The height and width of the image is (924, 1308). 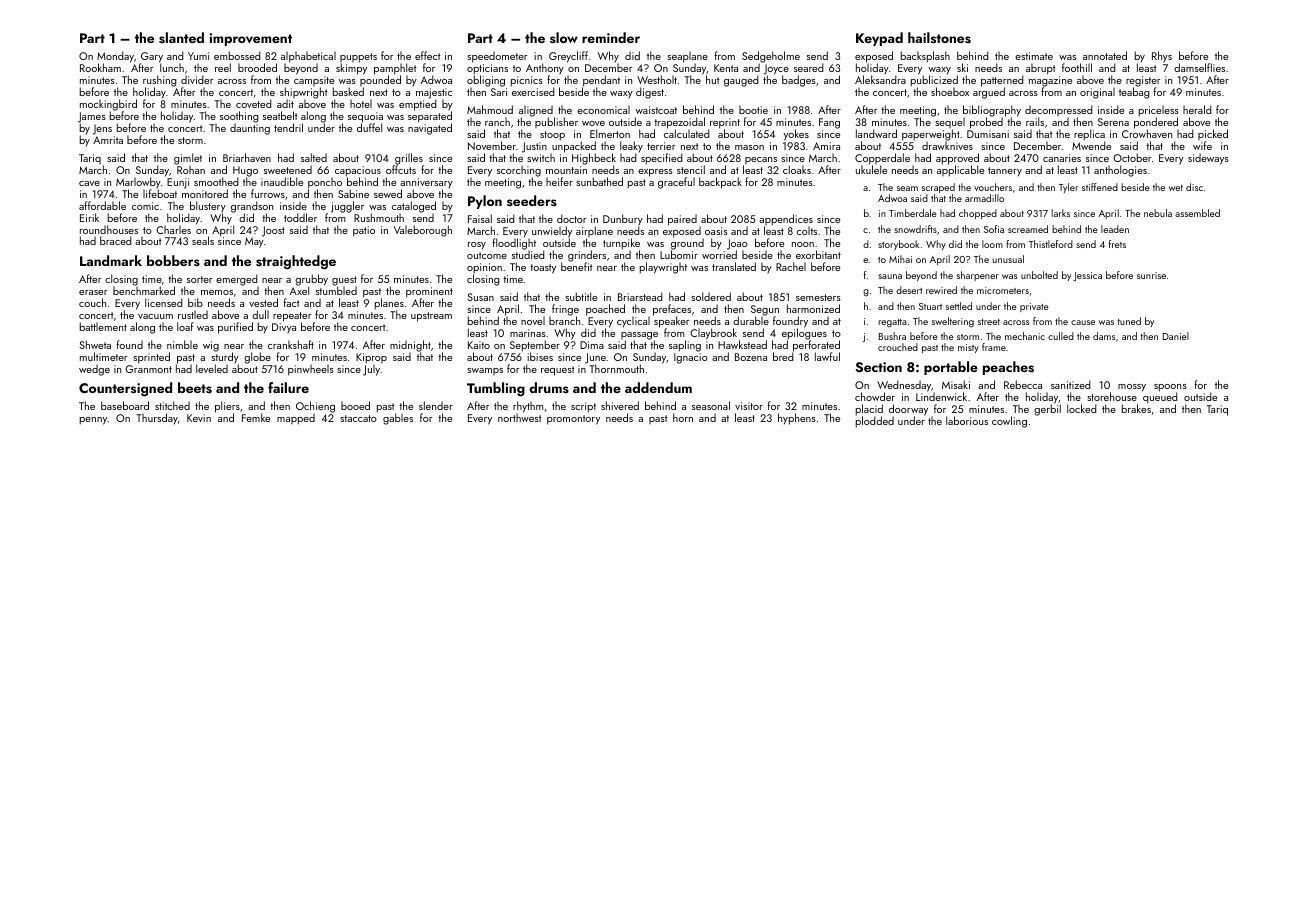 I want to click on slow, so click(x=564, y=37).
